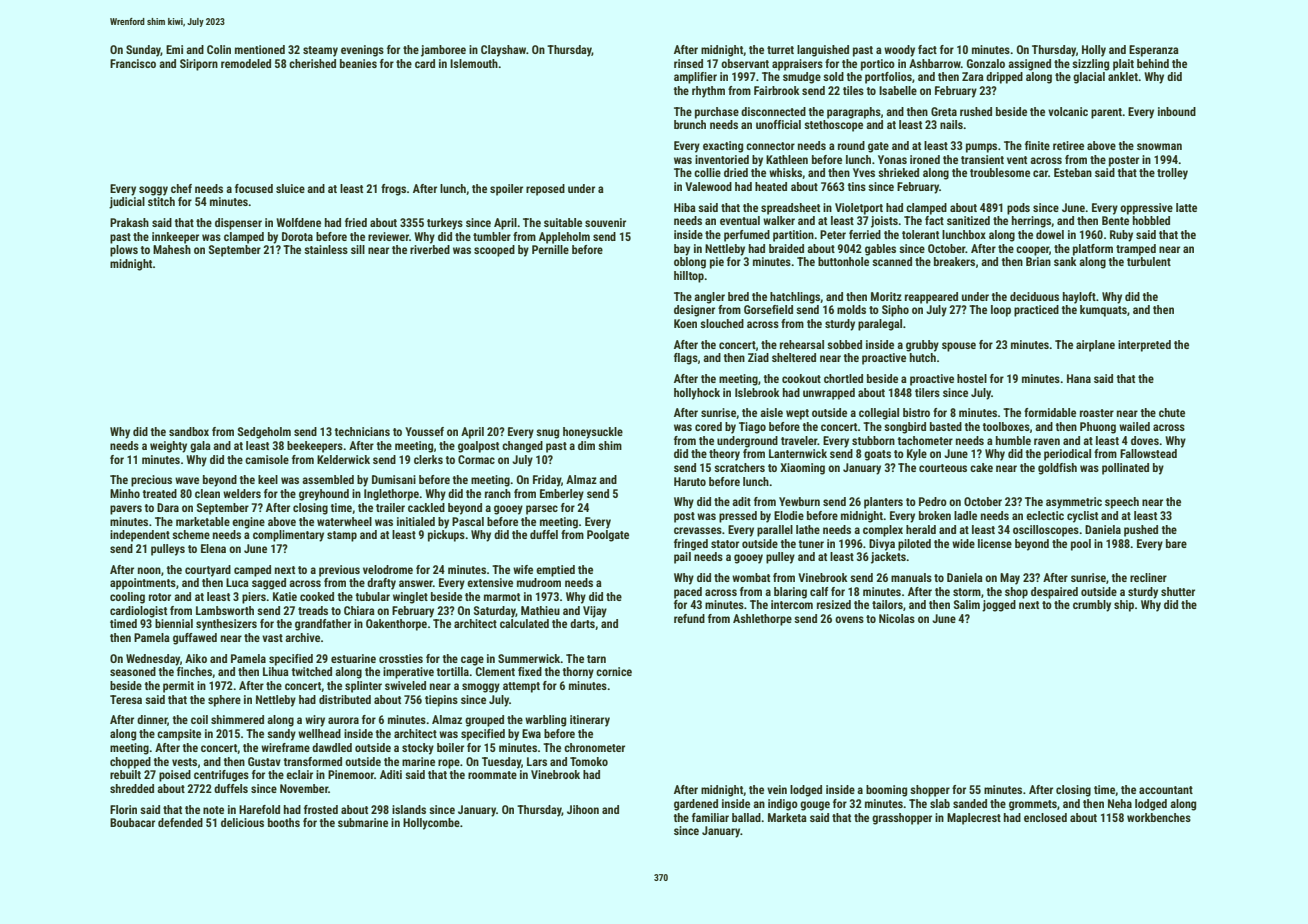 Image resolution: width=1308 pixels, height=924 pixels. Describe the element at coordinates (175, 776) in the screenshot. I see `poised` at that location.
